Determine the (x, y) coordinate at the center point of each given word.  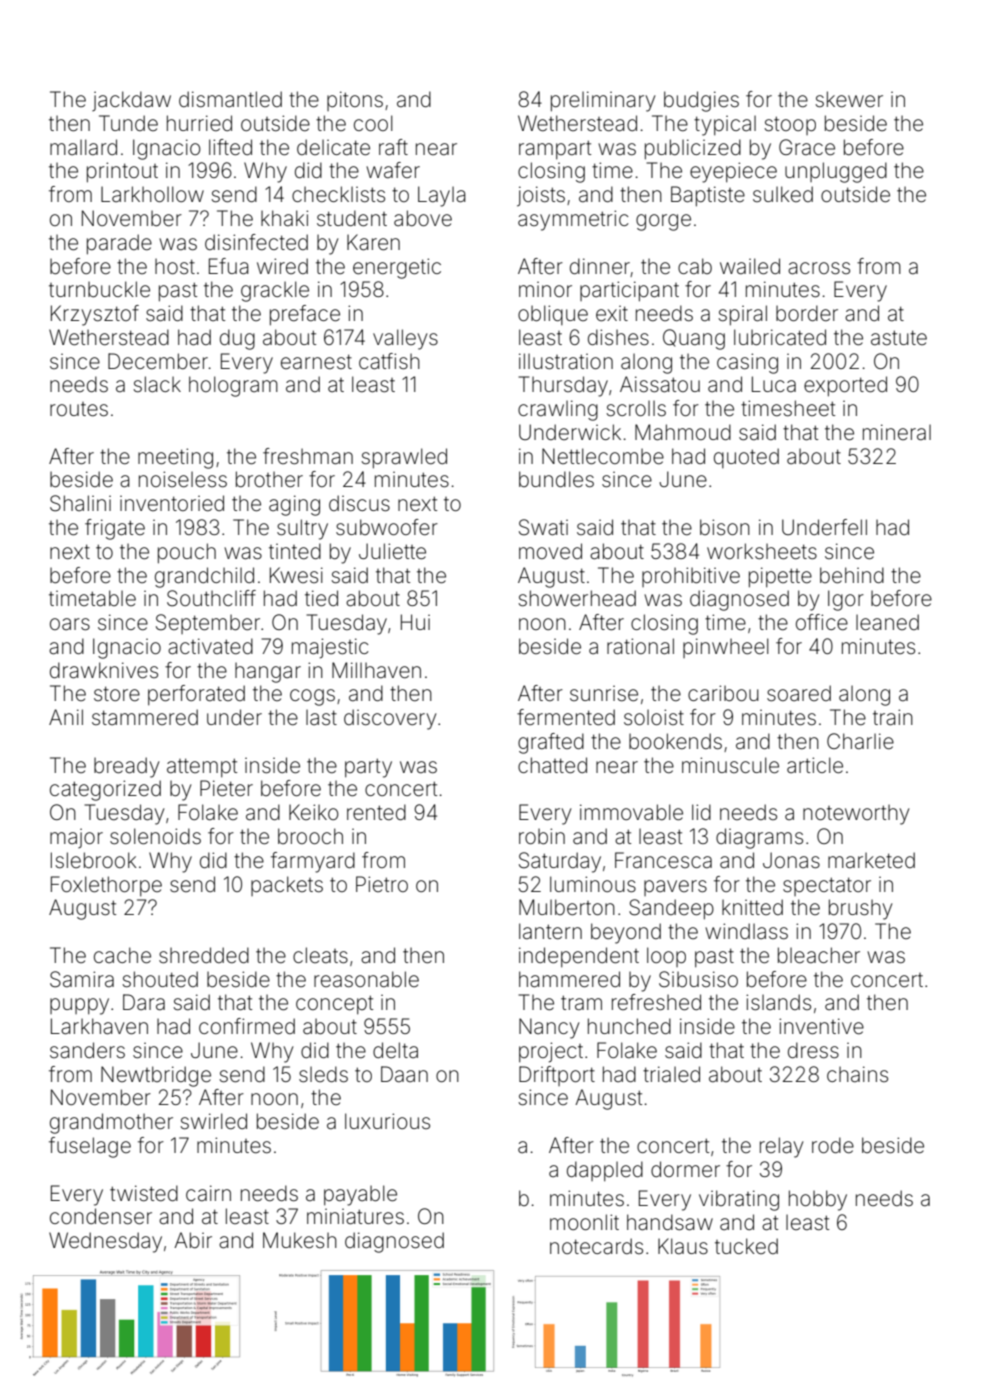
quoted (746, 458)
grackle (275, 291)
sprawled (404, 458)
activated (210, 646)
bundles (556, 479)
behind (852, 575)
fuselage (90, 1147)
